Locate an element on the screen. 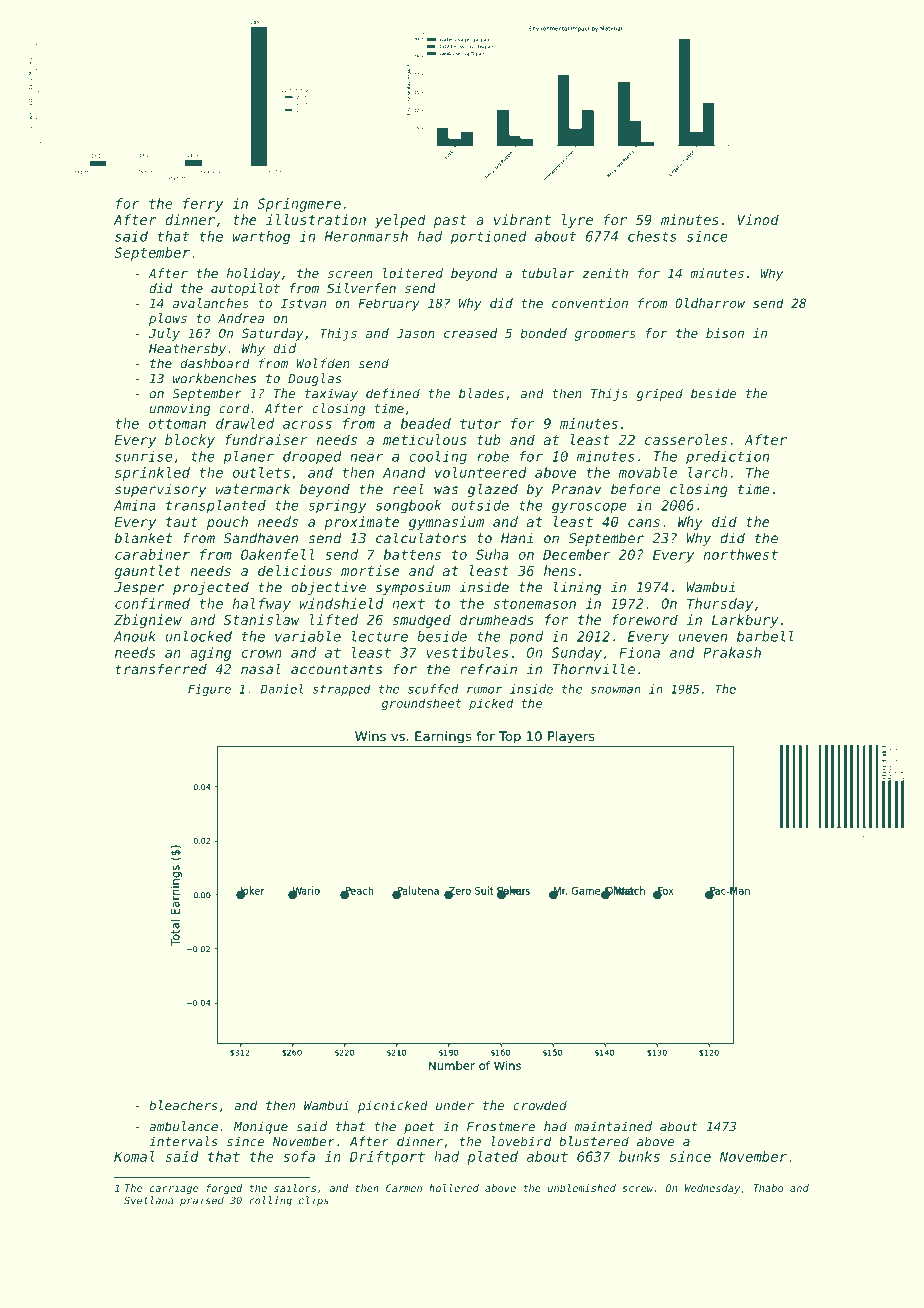 This screenshot has width=924, height=1308. scuffed is located at coordinates (433, 689).
